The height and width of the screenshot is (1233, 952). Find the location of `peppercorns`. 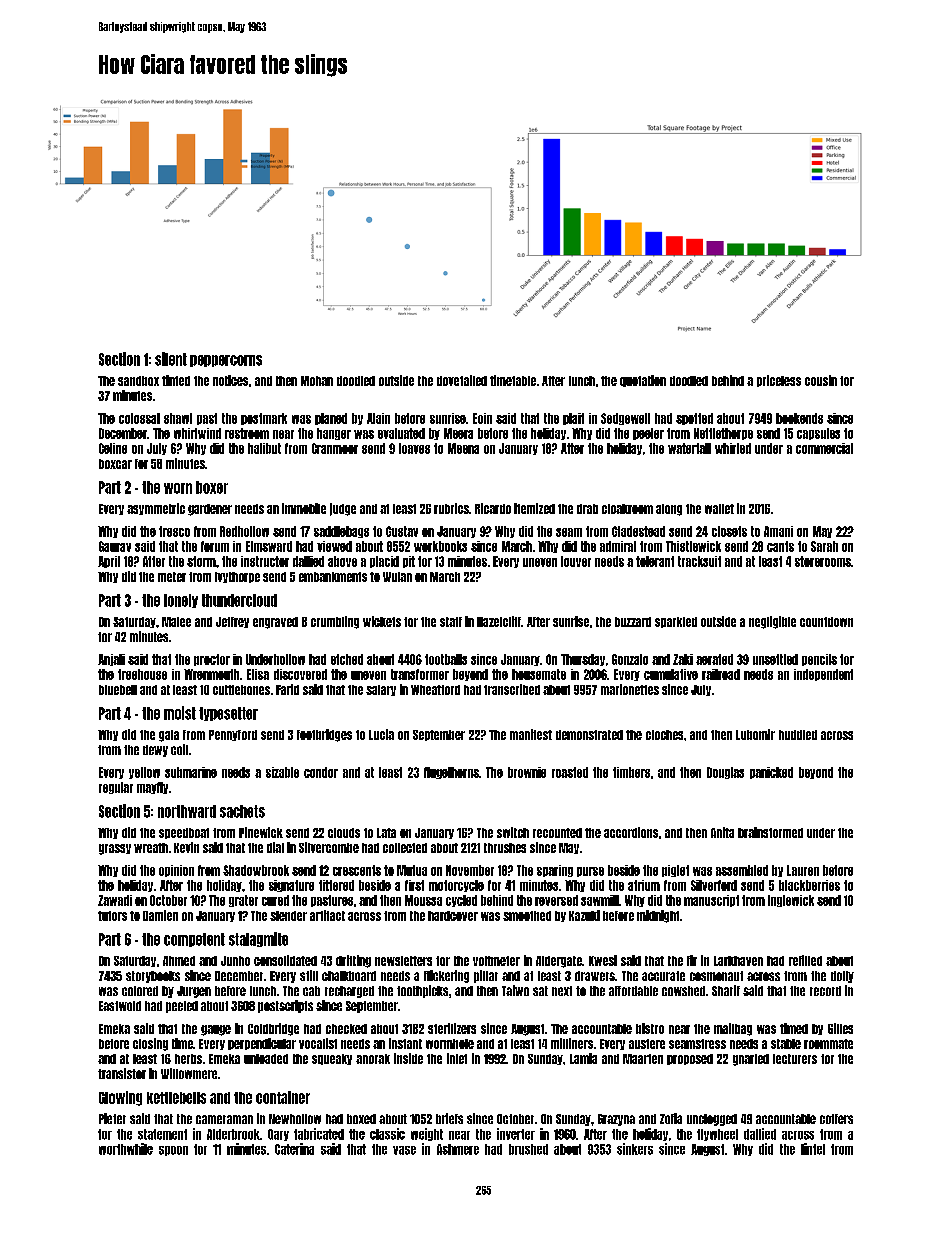

peppercorns is located at coordinates (226, 361).
